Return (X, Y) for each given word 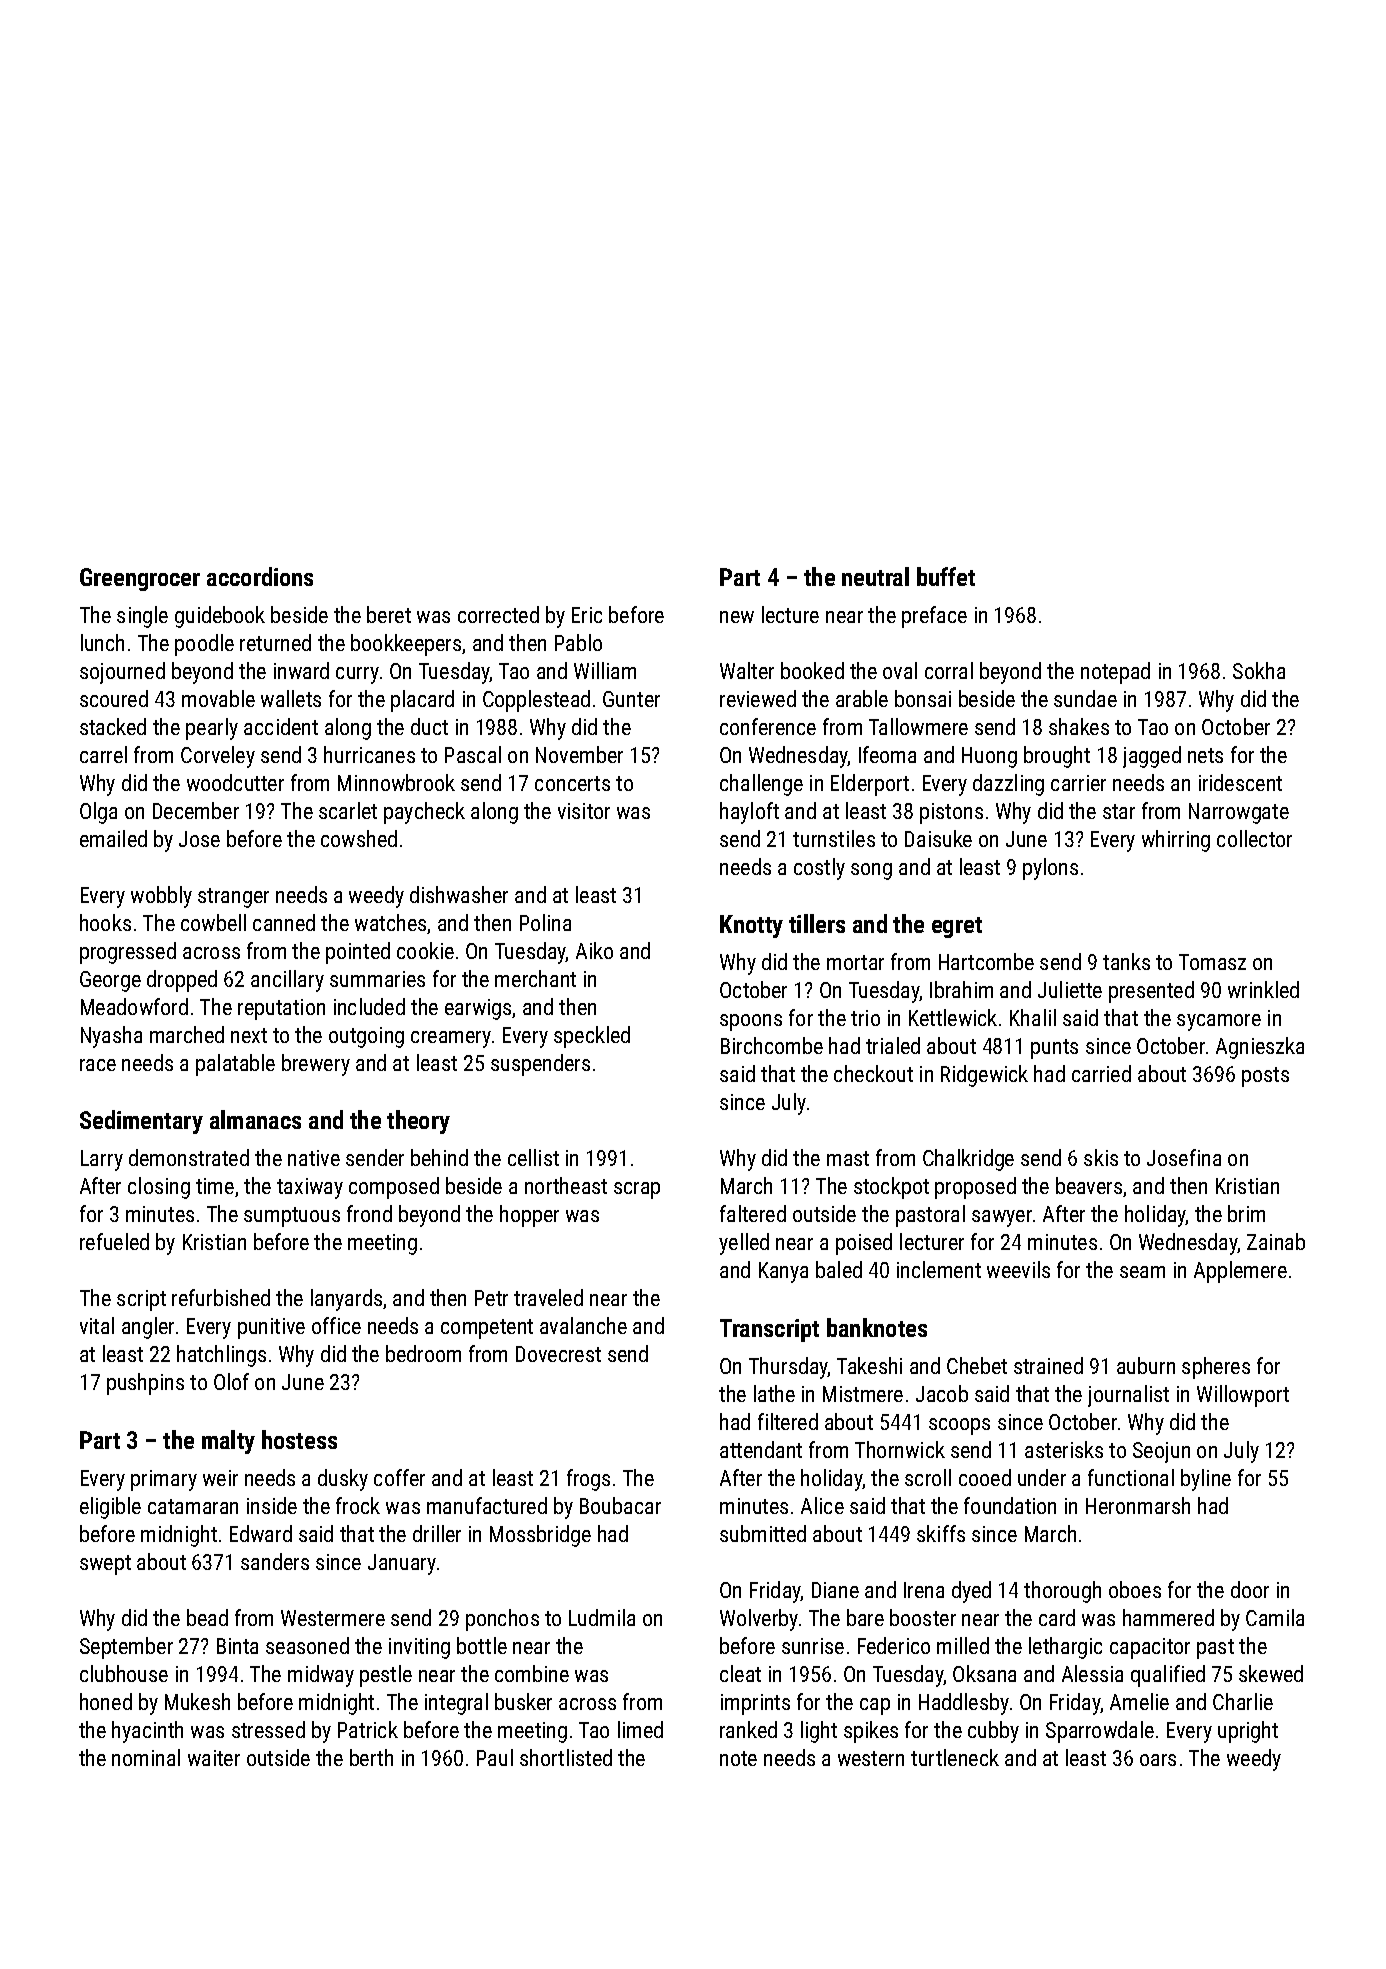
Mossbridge (540, 1536)
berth (371, 1757)
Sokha (1259, 670)
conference (768, 726)
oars (1158, 1760)
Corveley (218, 757)
